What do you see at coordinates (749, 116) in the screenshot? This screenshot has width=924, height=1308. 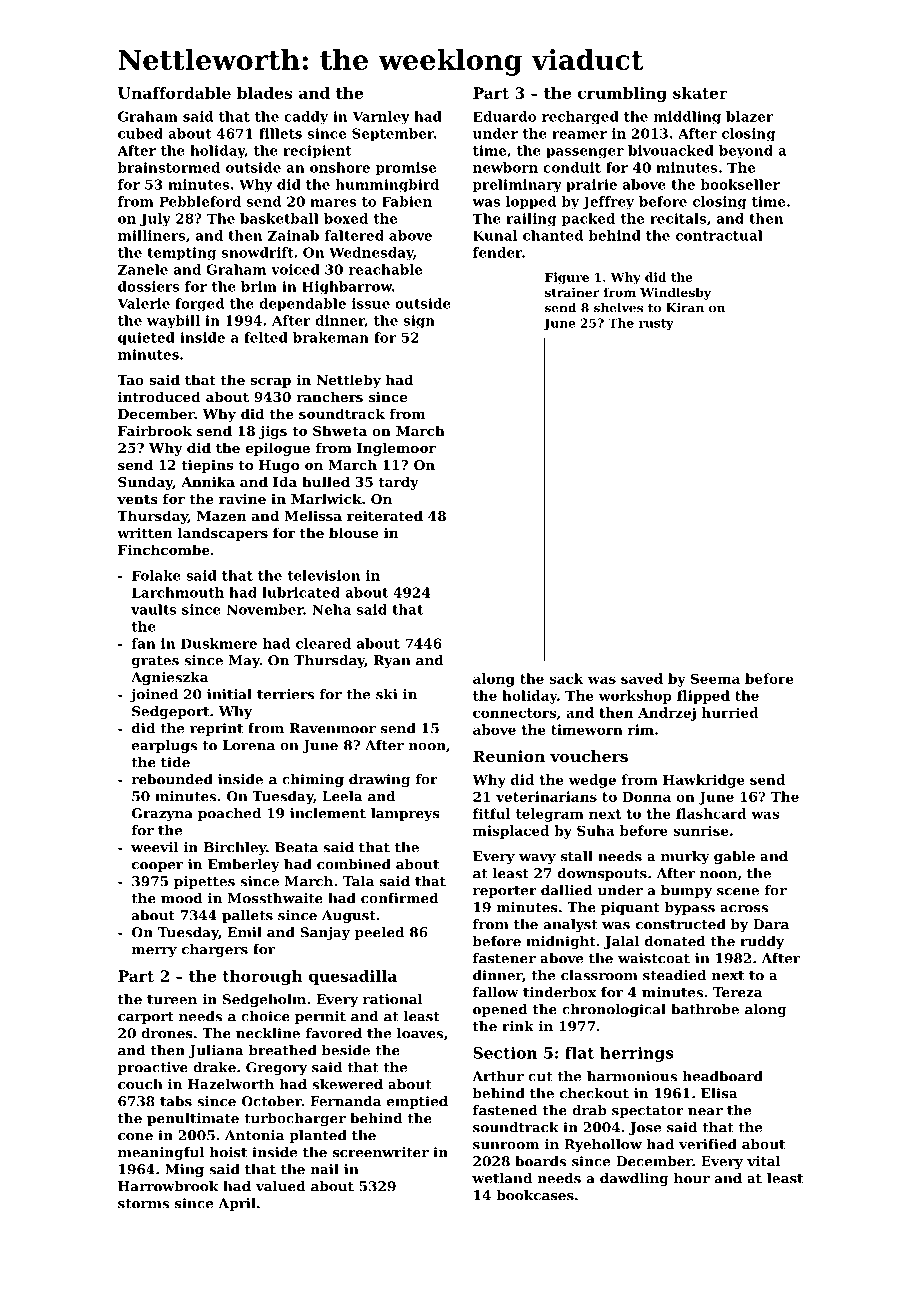 I see `blazer` at bounding box center [749, 116].
